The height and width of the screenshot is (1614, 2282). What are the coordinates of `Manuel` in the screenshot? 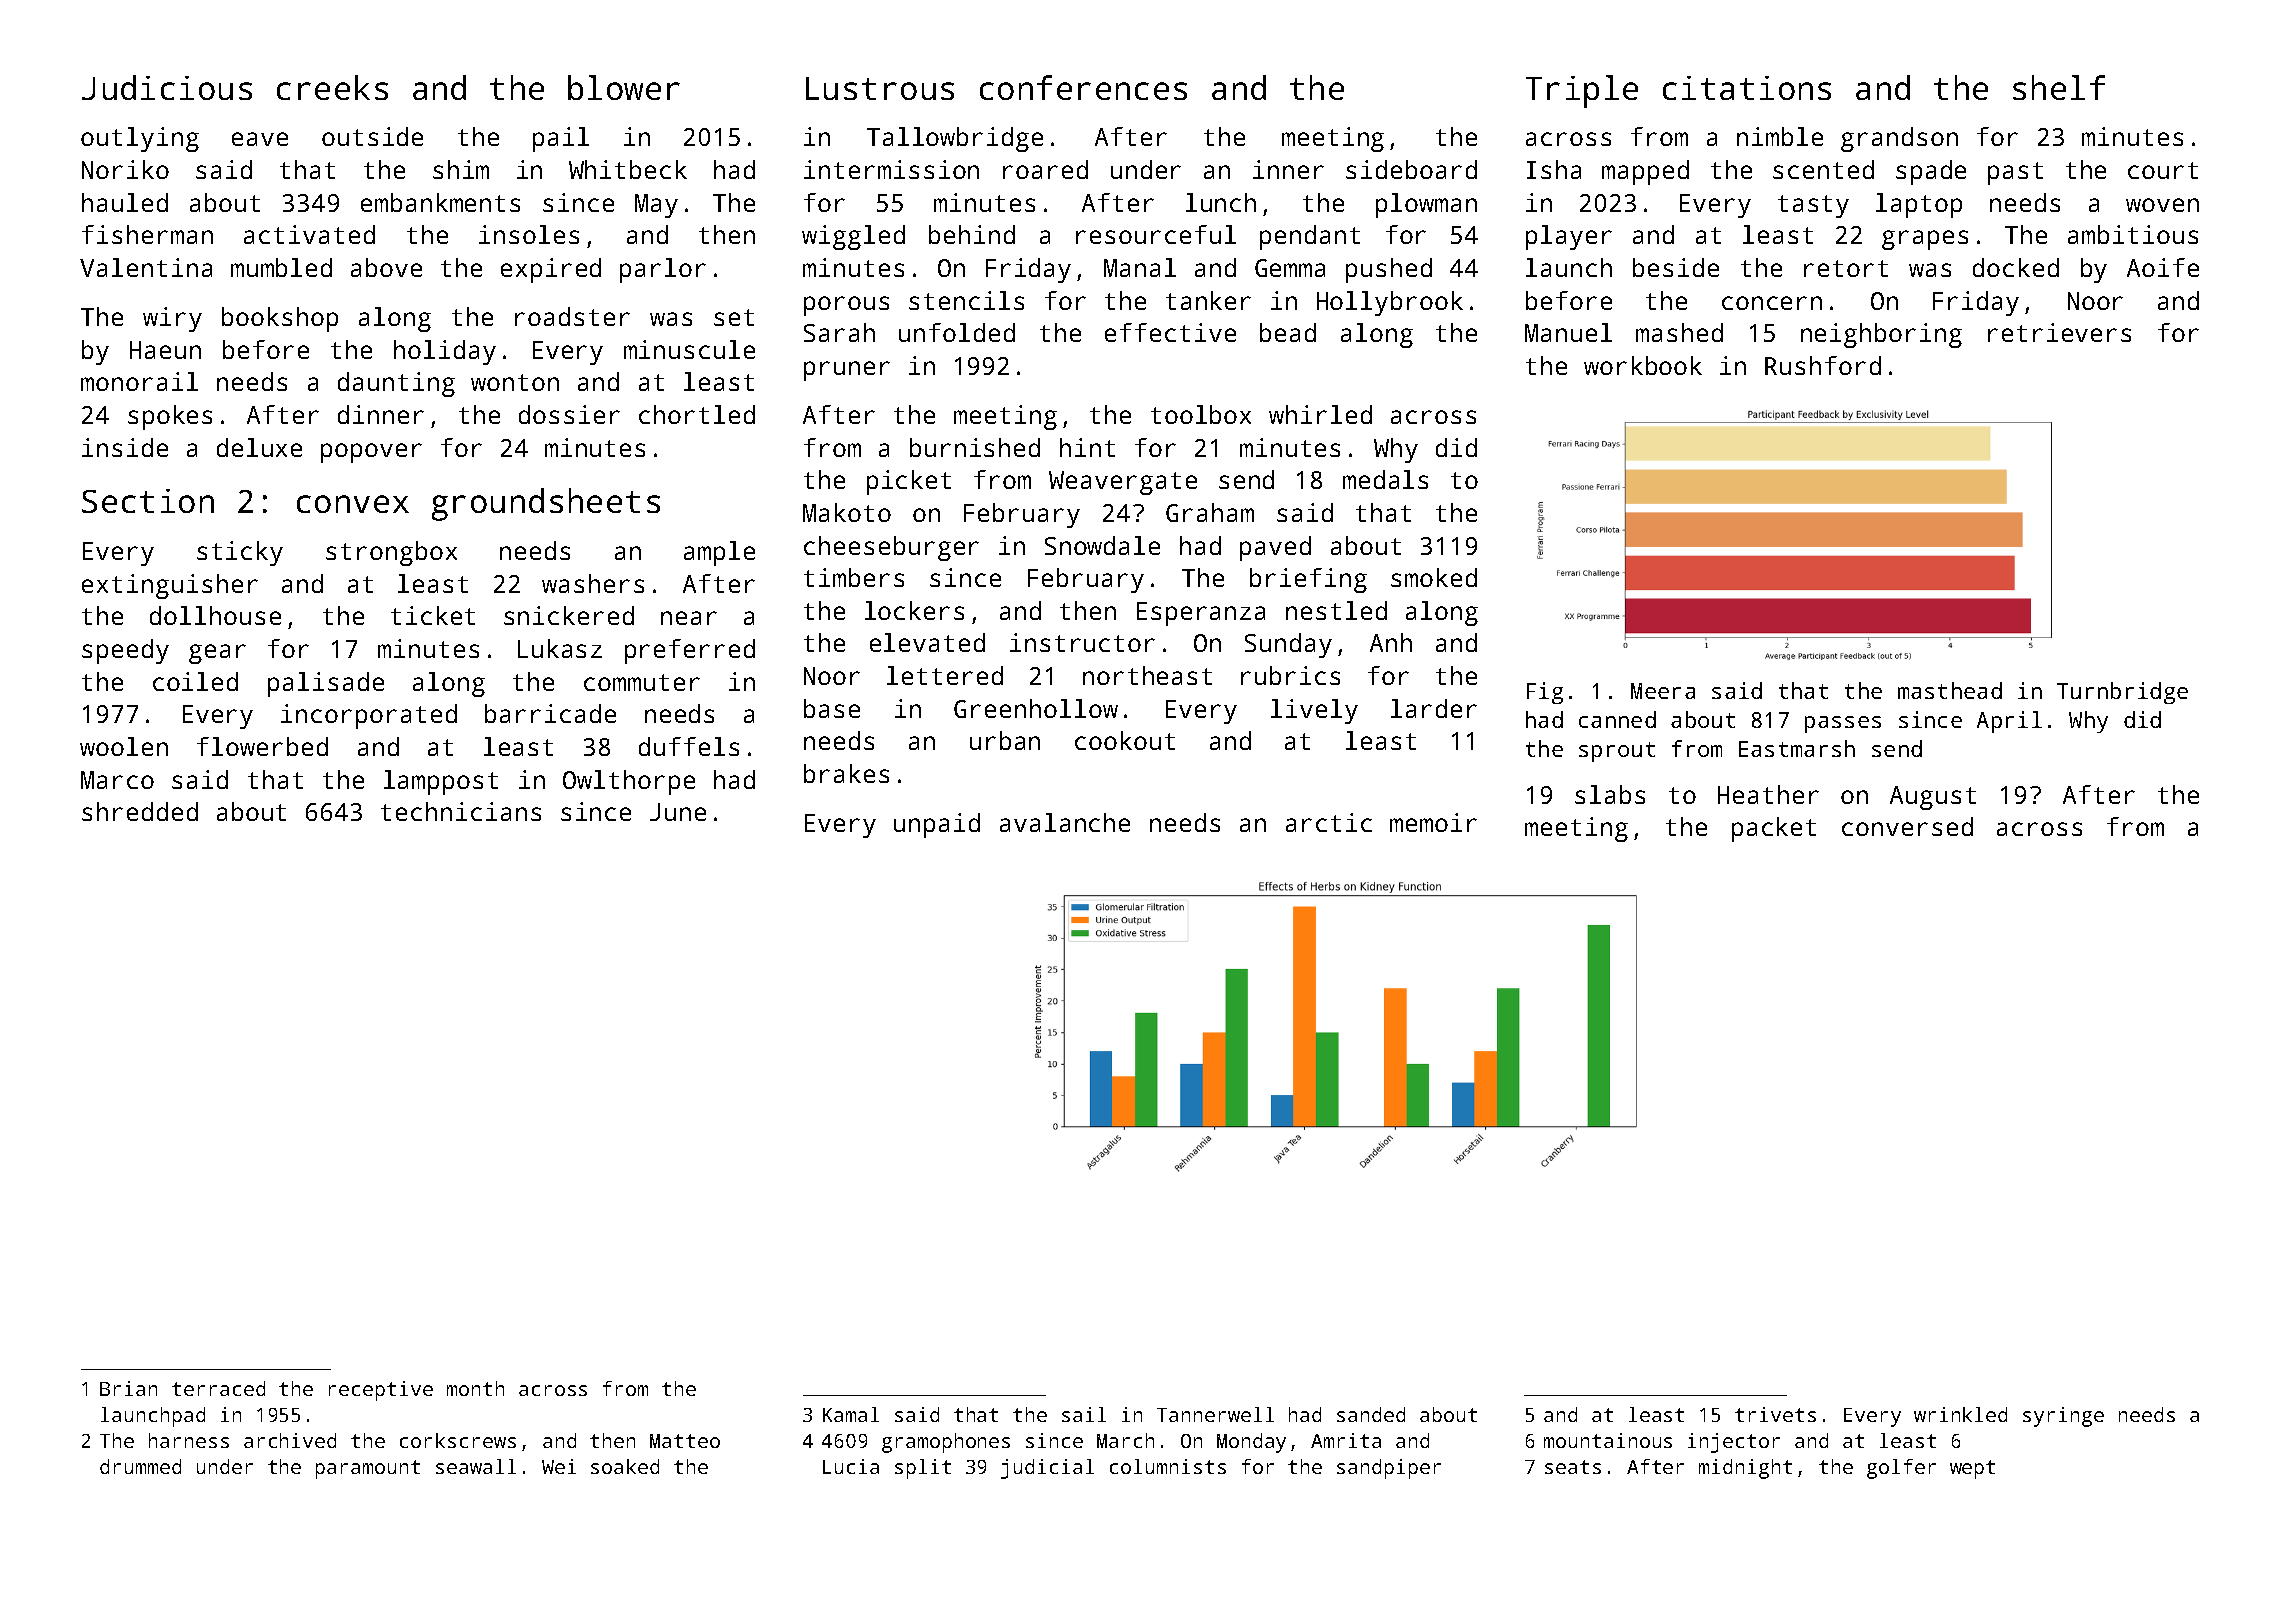 It's located at (1568, 332).
